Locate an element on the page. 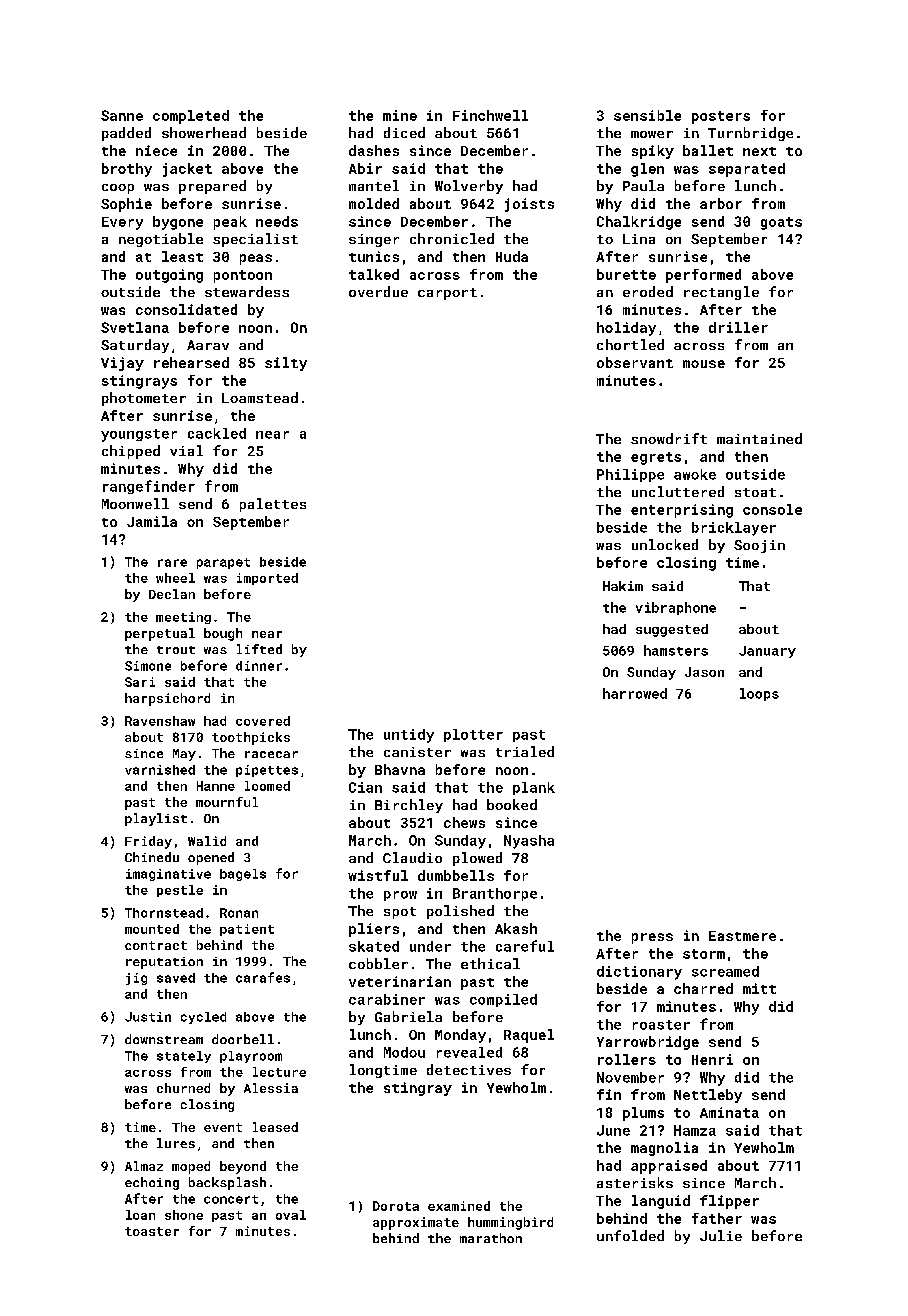 The height and width of the page is (1316, 908). overdue is located at coordinates (378, 291).
